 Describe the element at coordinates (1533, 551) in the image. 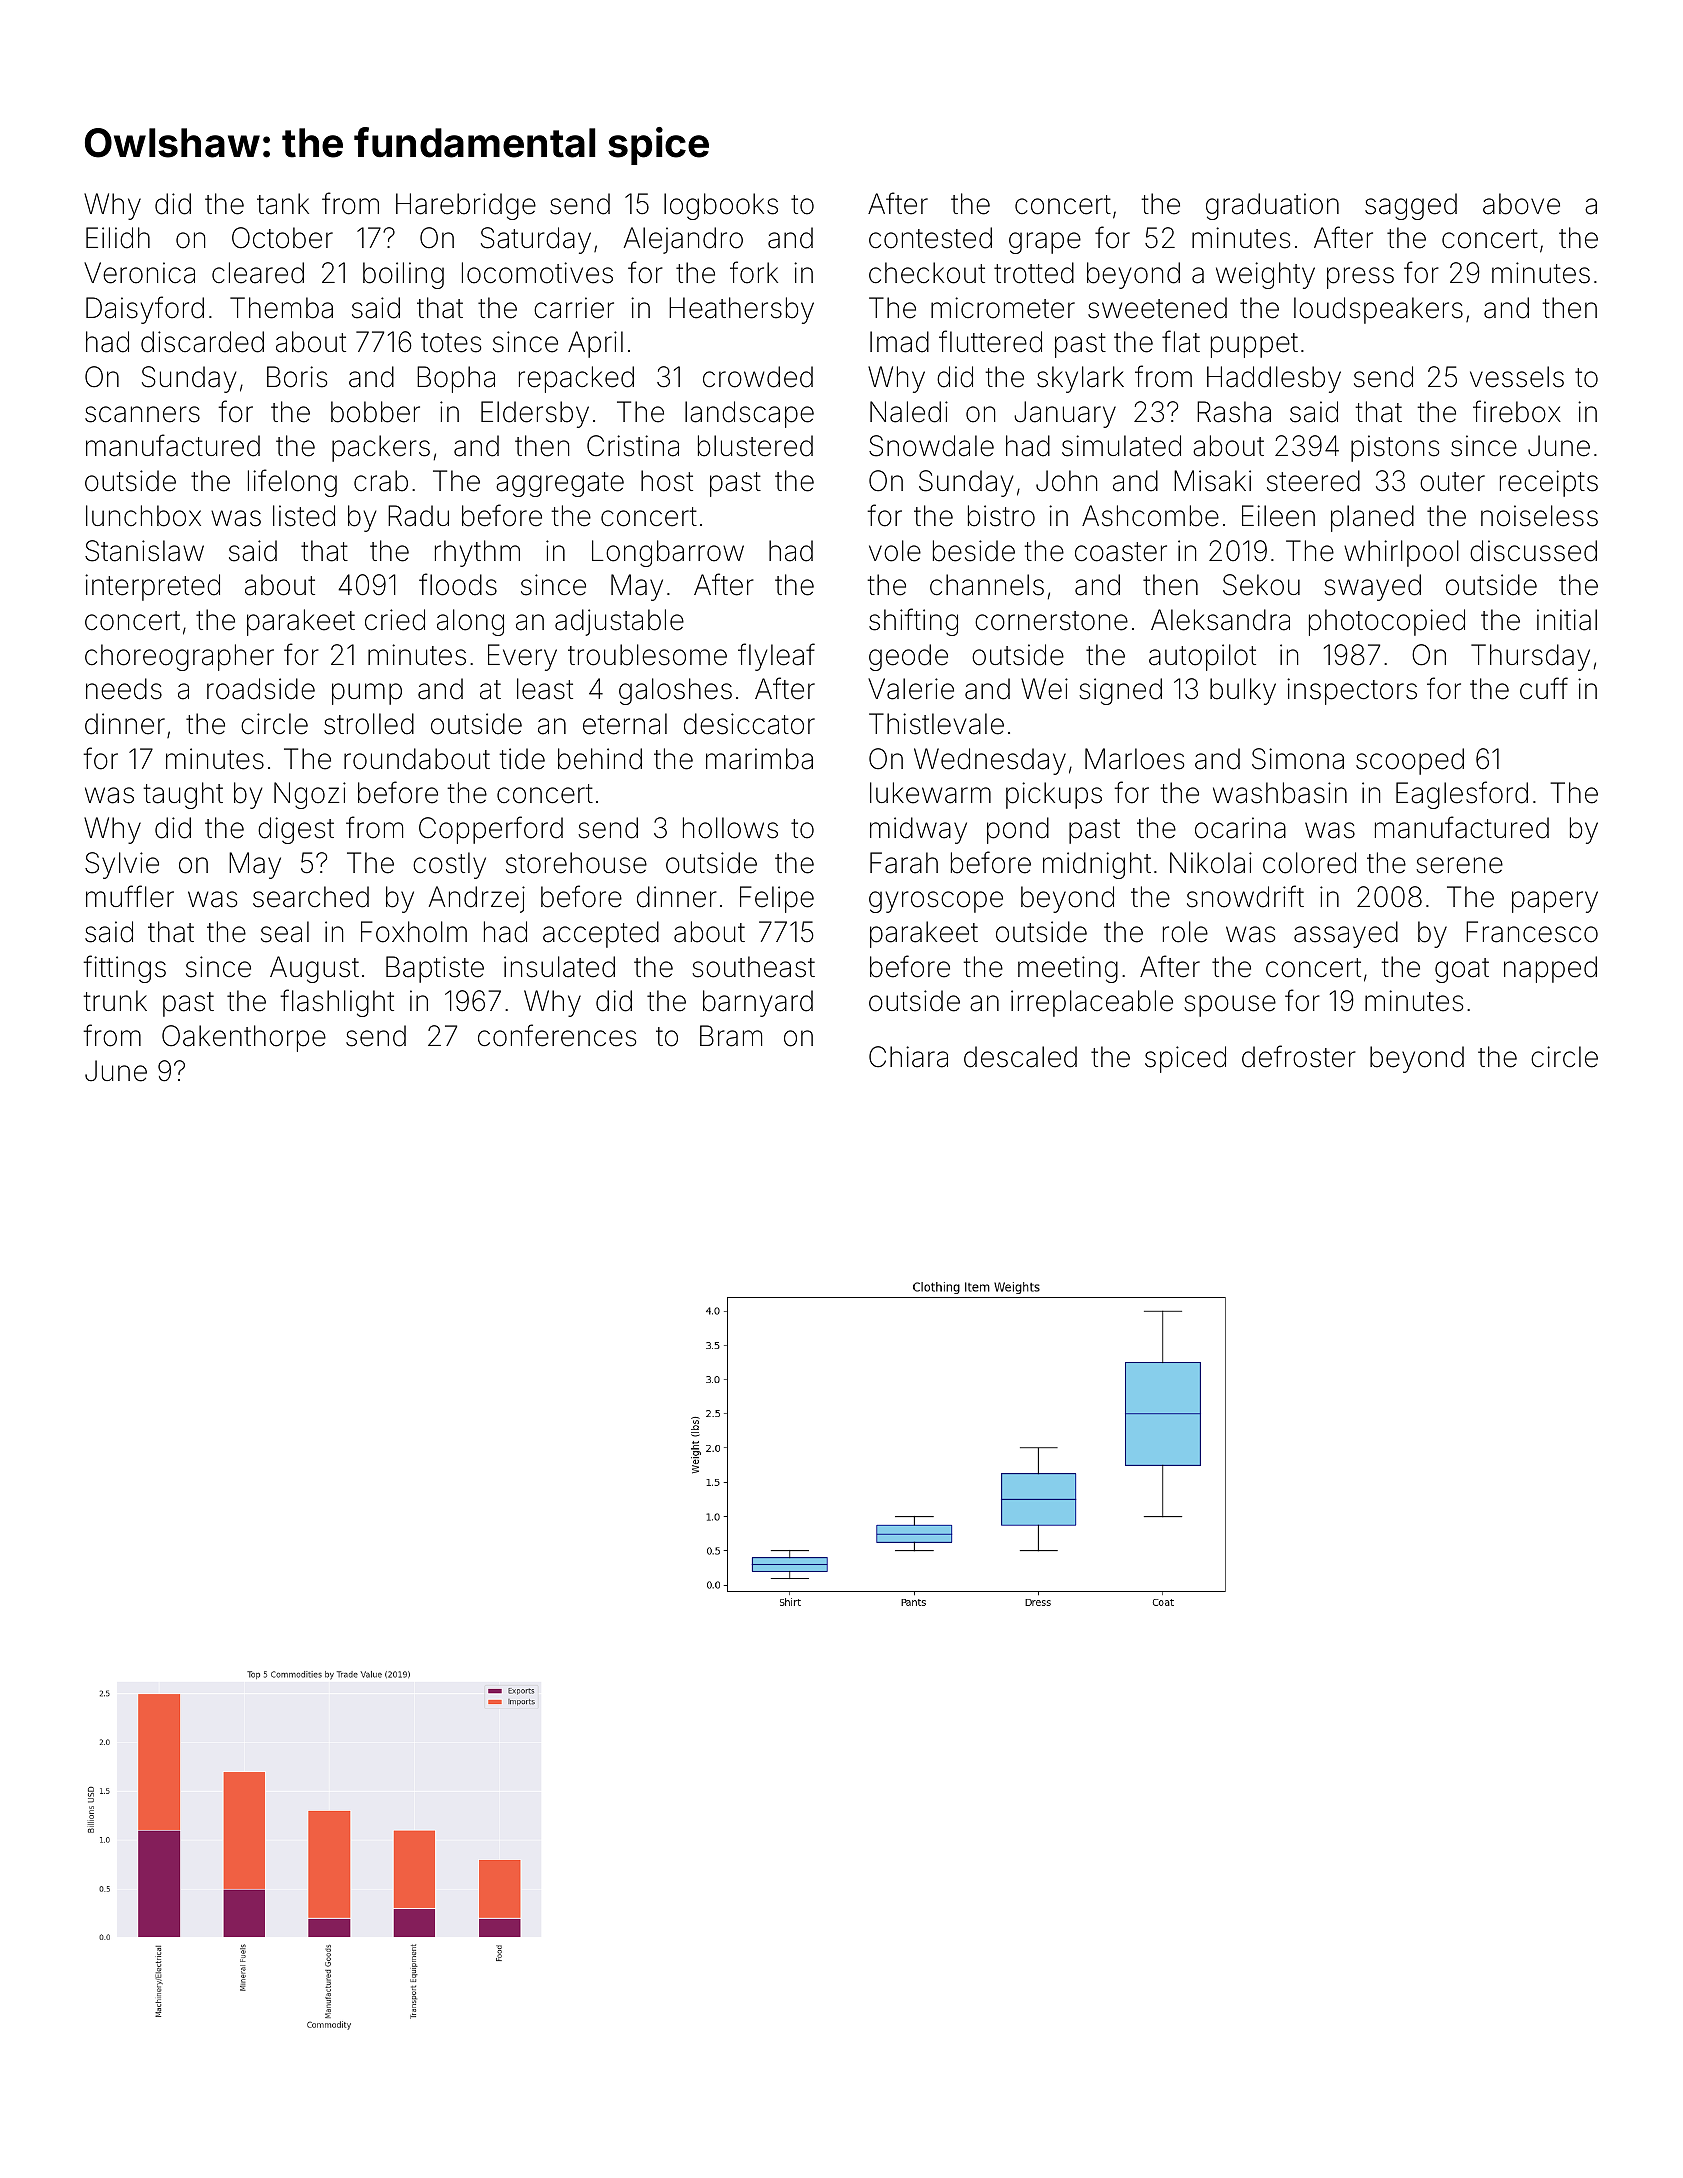

I see `discussed` at that location.
